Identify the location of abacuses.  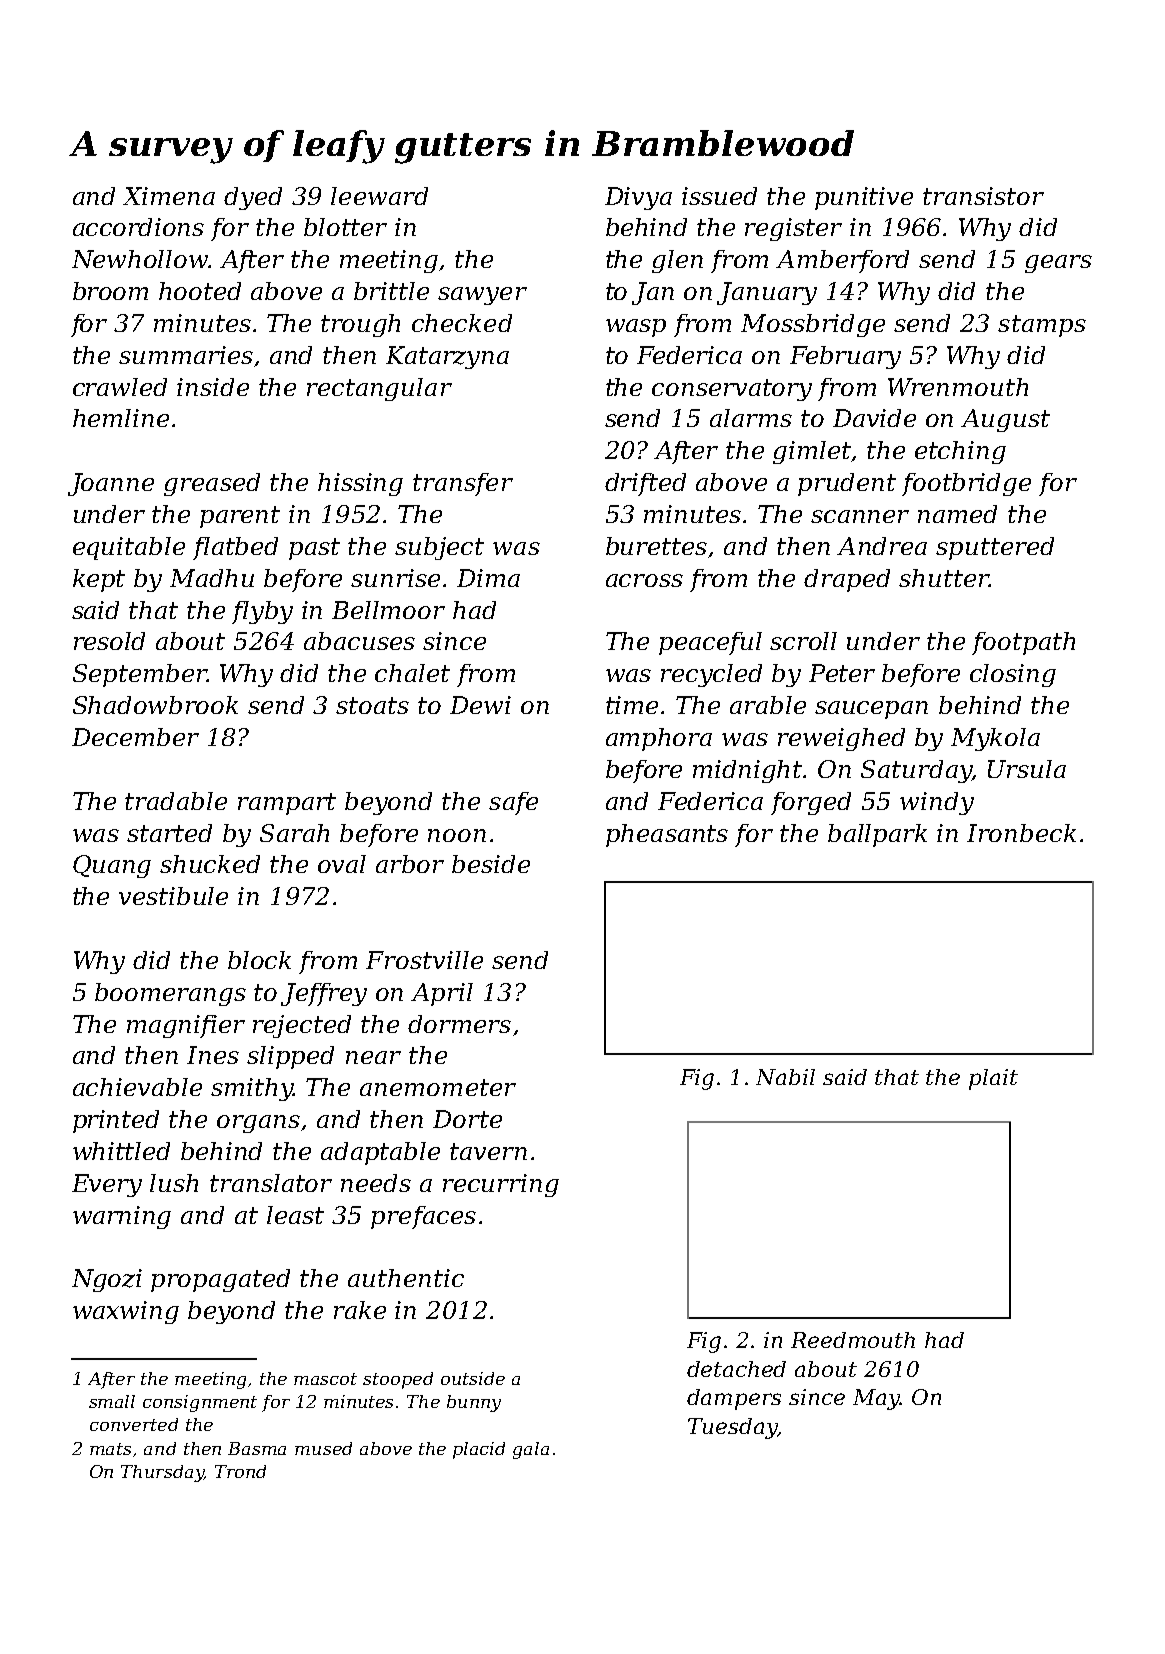
(359, 641).
